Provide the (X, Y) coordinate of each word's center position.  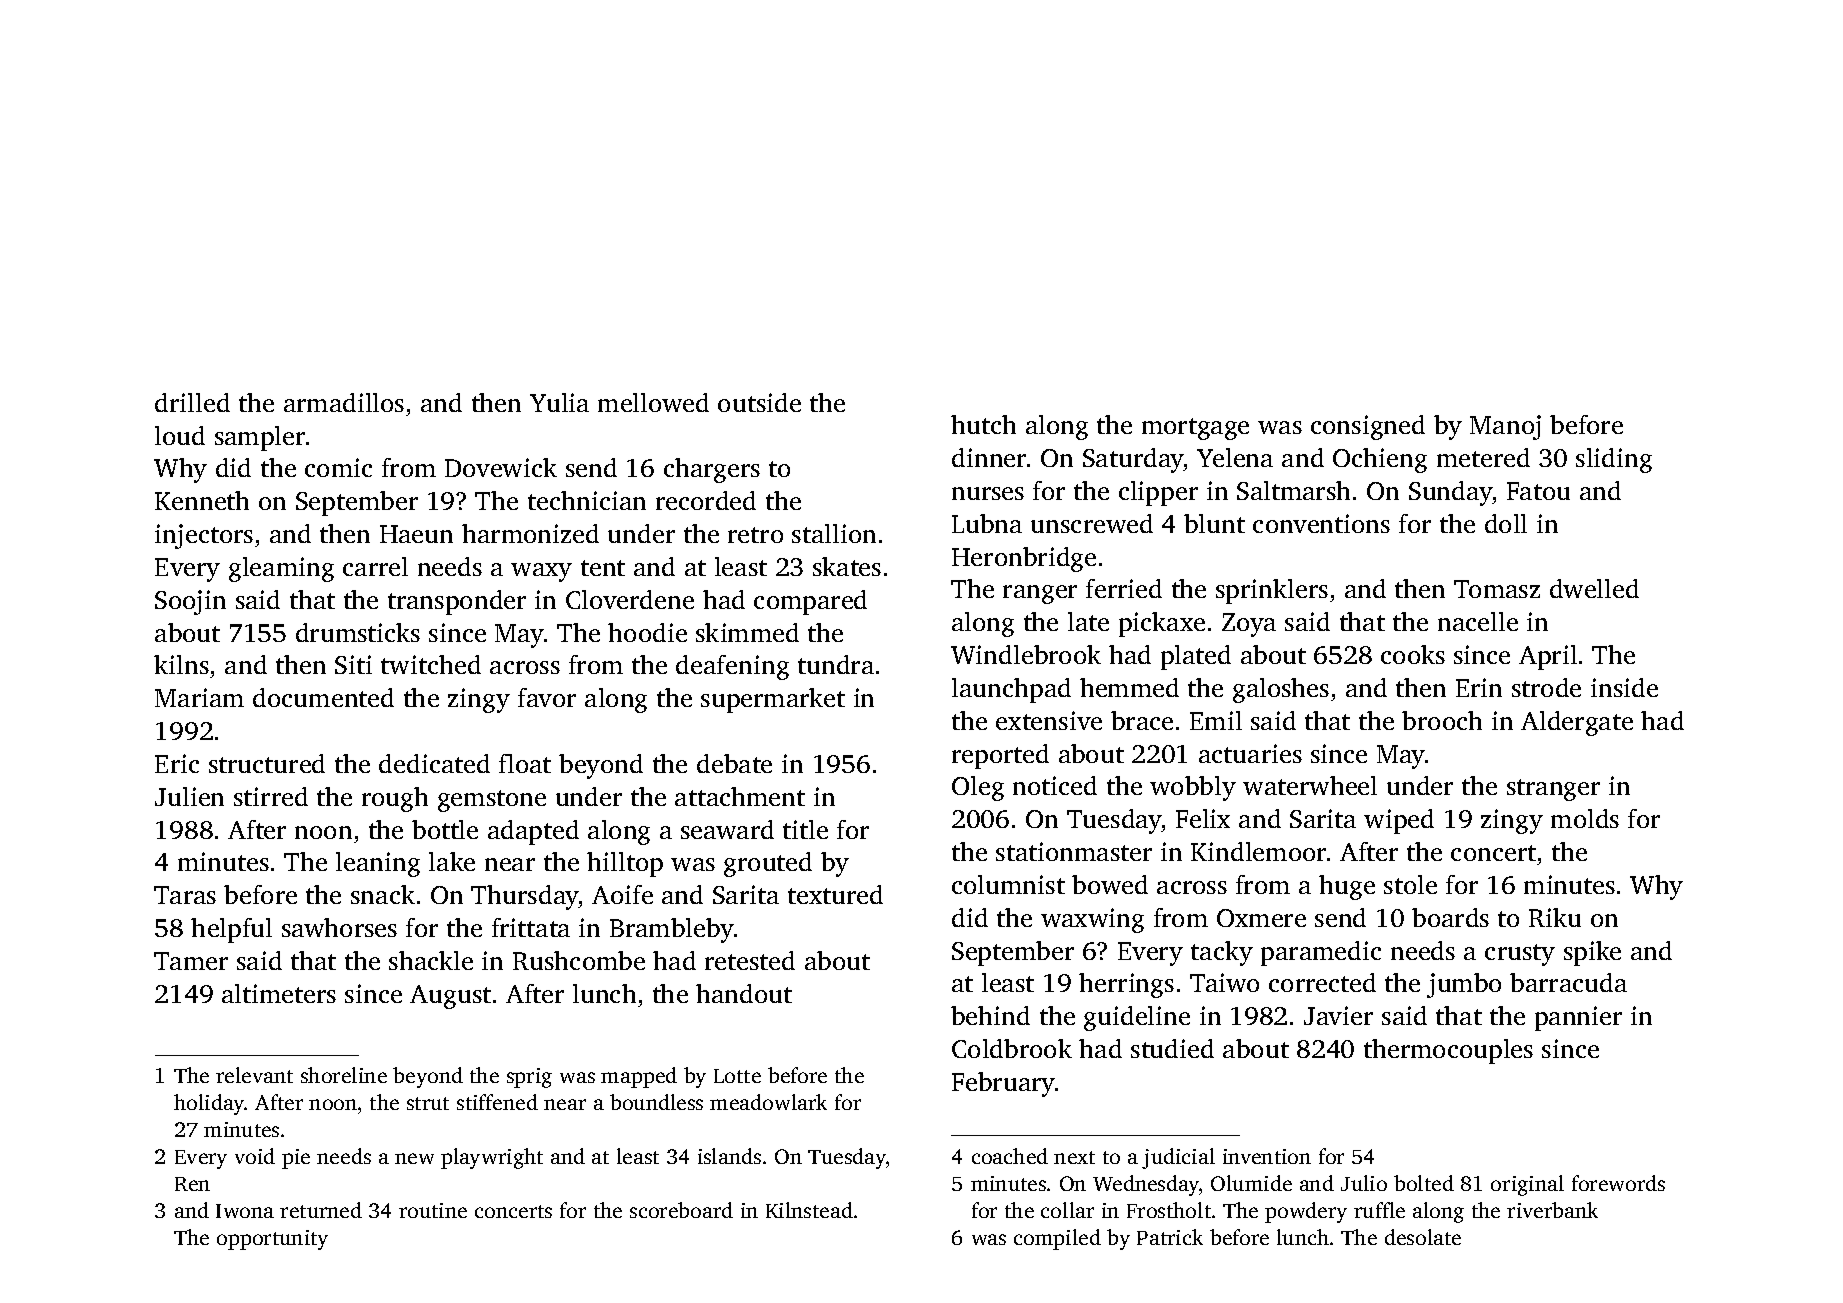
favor (547, 697)
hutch (983, 424)
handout (744, 993)
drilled (192, 402)
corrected (1322, 982)
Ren (192, 1184)
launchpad (1011, 690)
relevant (254, 1075)
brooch (1442, 720)
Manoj (1505, 427)
